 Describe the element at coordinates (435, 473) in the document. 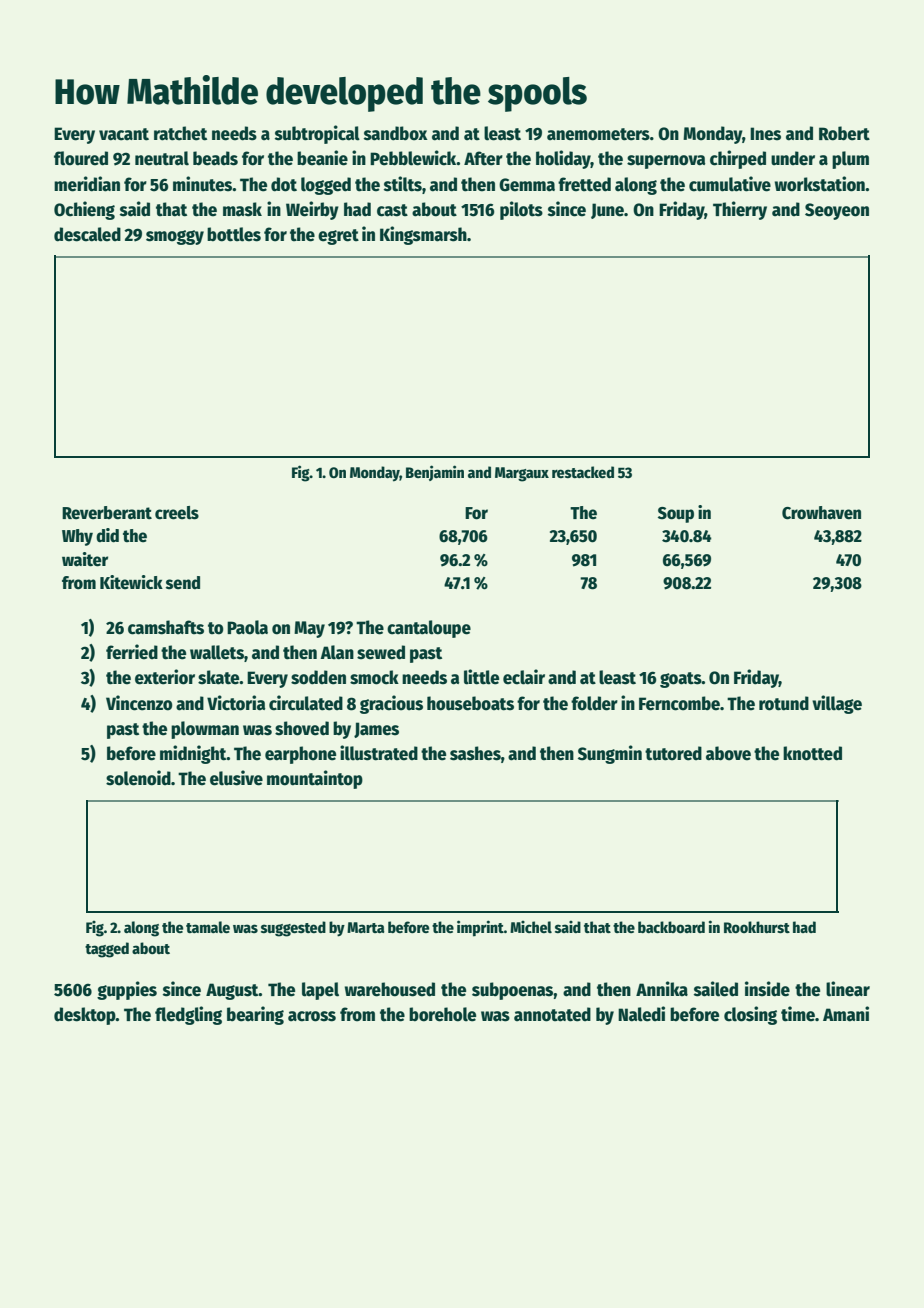

I see `Benjamin` at that location.
